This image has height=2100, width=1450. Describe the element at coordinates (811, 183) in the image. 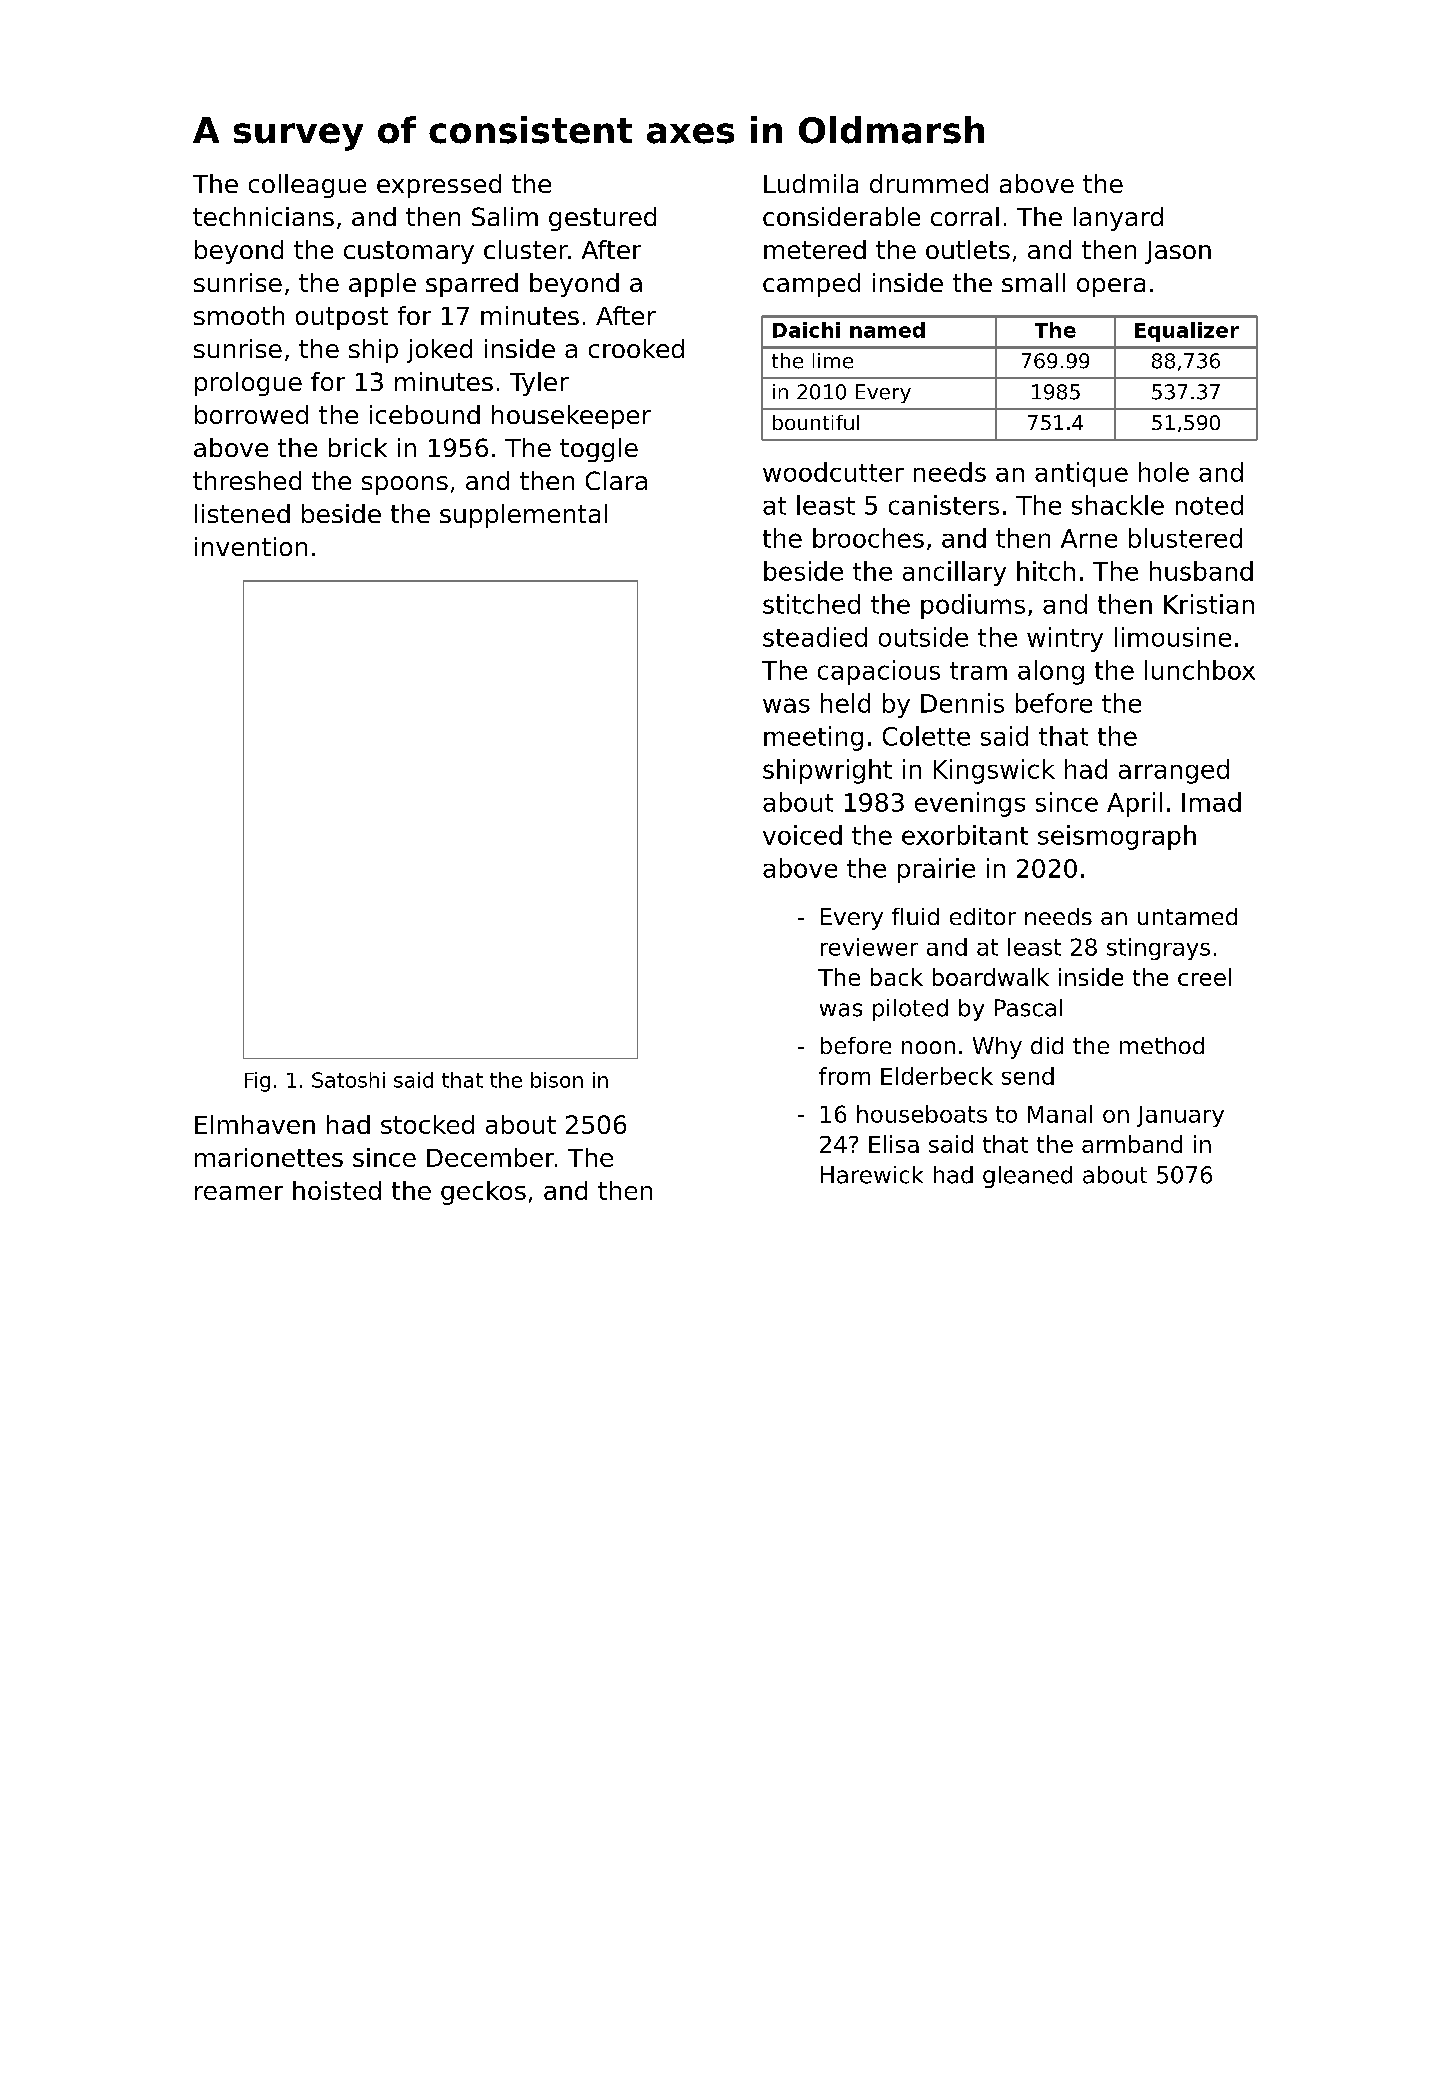

I see `Ludmila` at that location.
